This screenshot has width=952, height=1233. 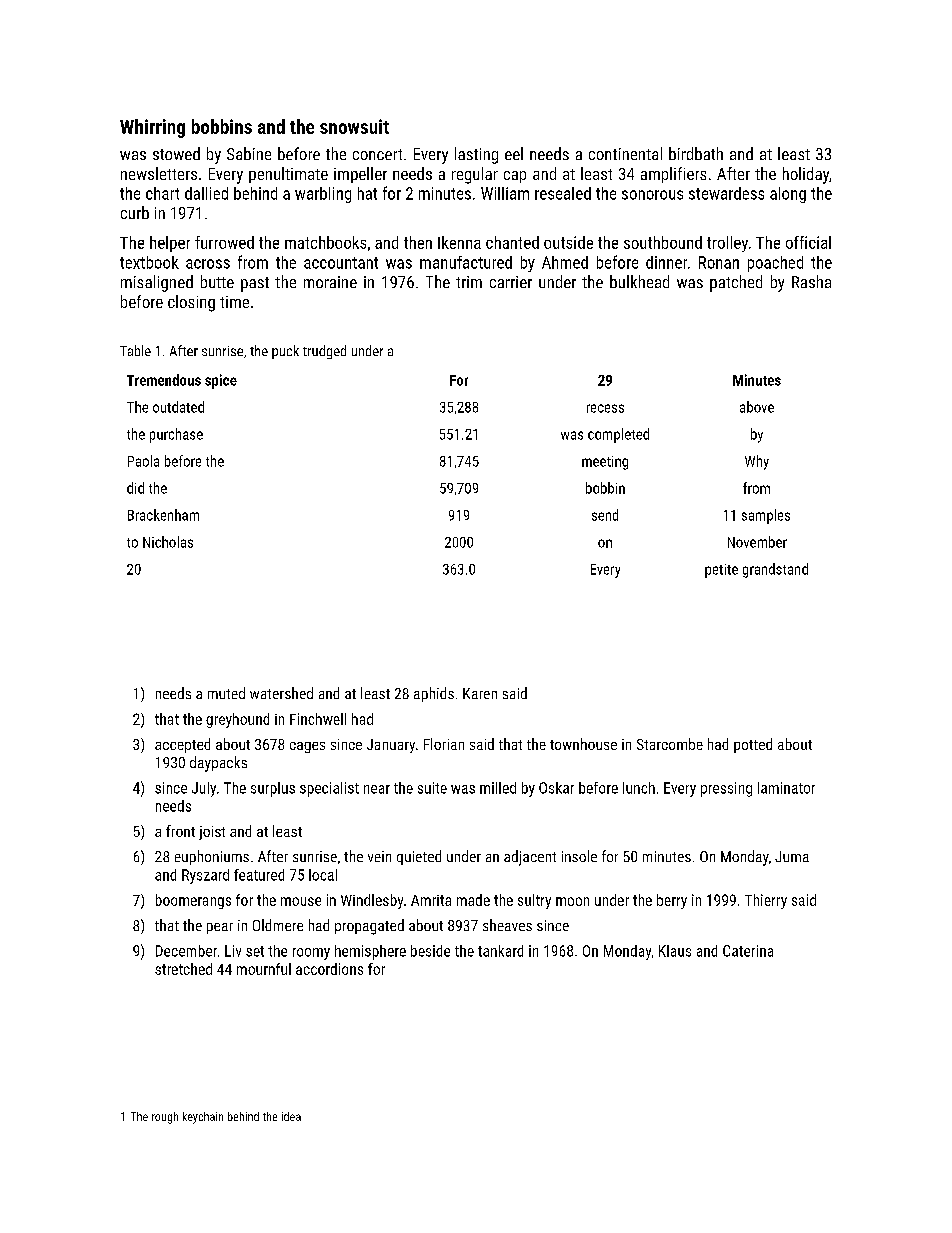 I want to click on holiday, so click(x=806, y=175).
